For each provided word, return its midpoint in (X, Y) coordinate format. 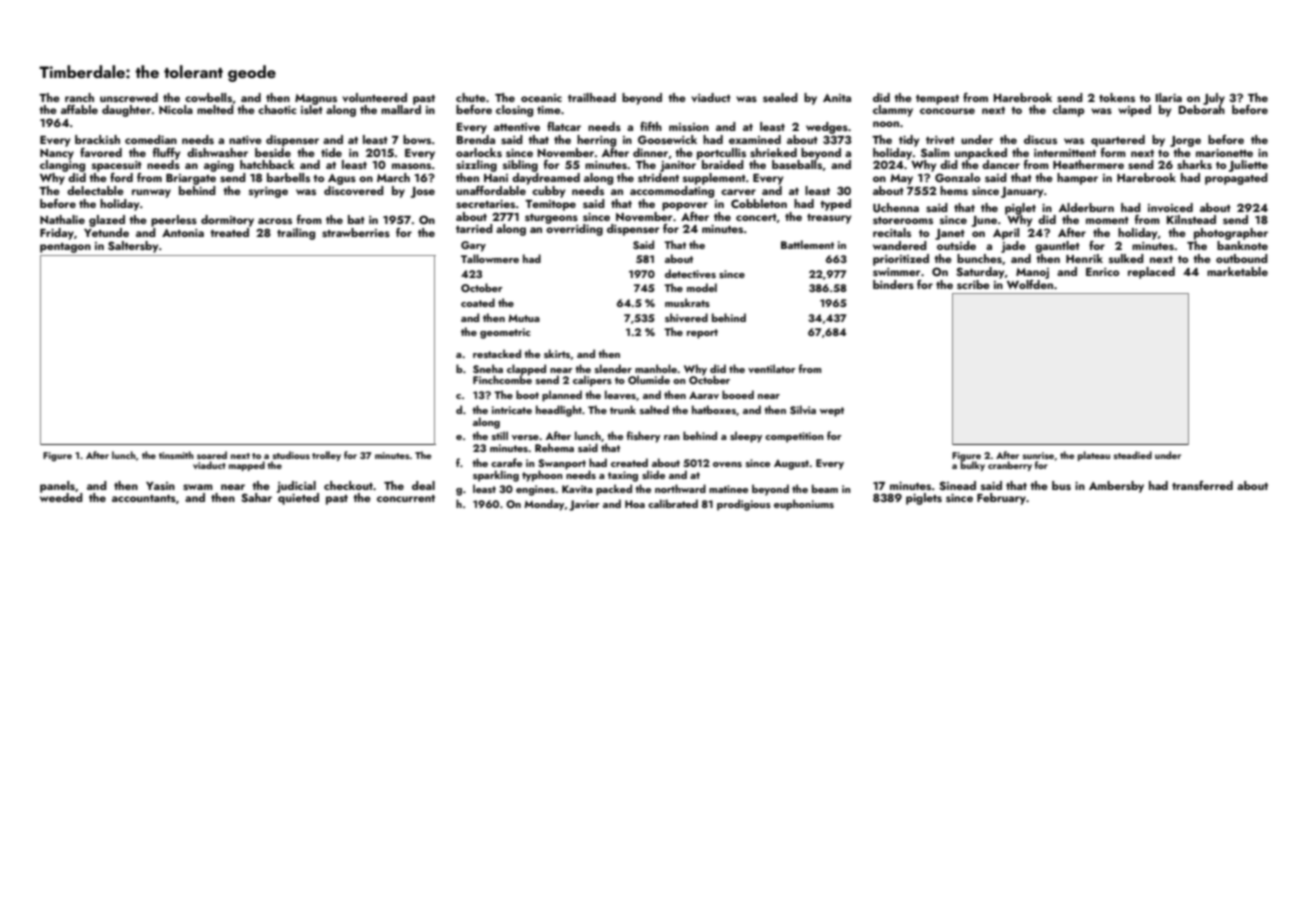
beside (273, 152)
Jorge (1185, 141)
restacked (497, 353)
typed (835, 205)
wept (831, 412)
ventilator (772, 368)
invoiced (1170, 207)
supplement (714, 179)
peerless (174, 221)
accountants (144, 498)
